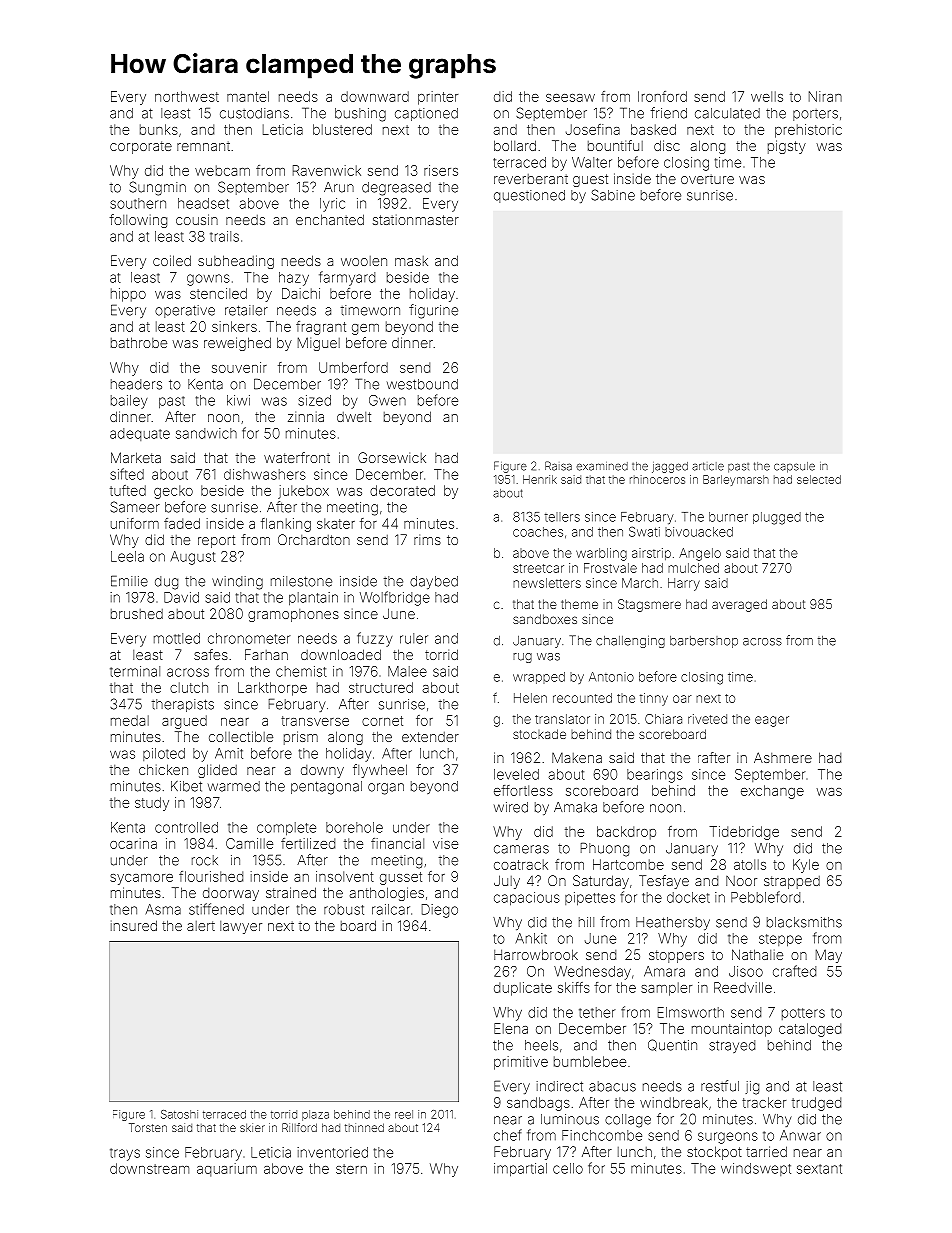 Image resolution: width=952 pixels, height=1233 pixels. What do you see at coordinates (440, 911) in the image?
I see `Diego` at bounding box center [440, 911].
